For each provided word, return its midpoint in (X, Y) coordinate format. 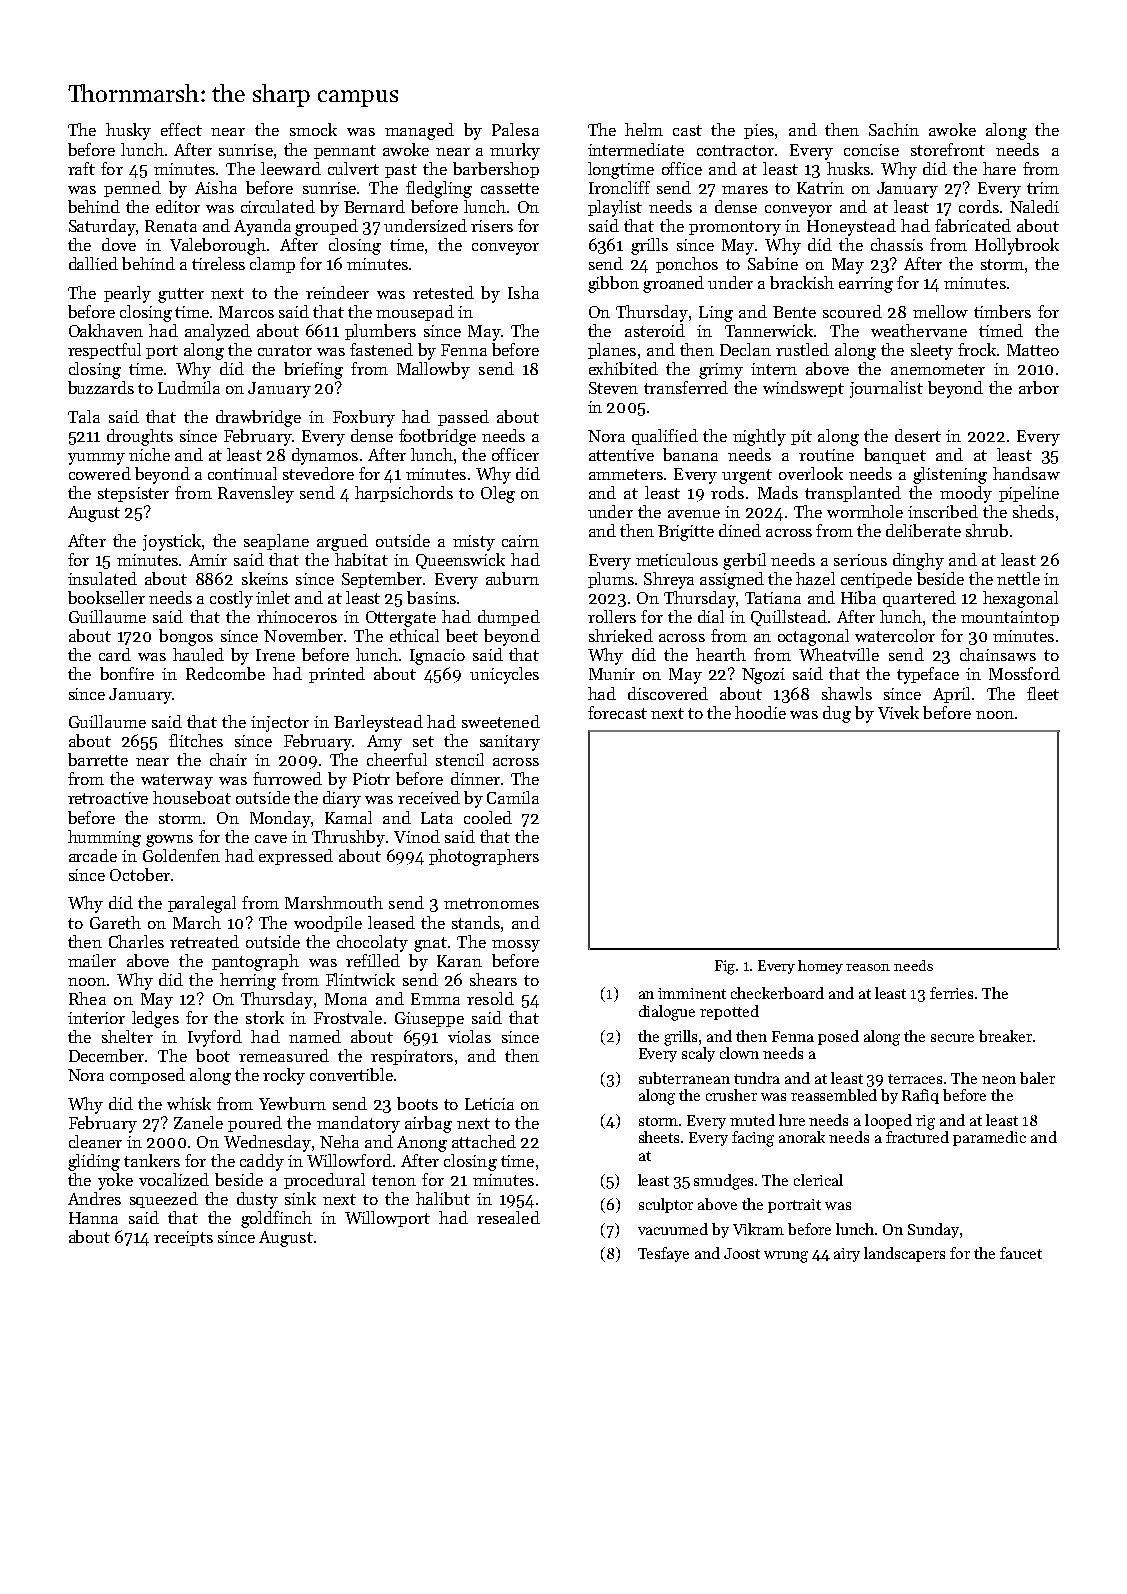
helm (644, 129)
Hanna (93, 1218)
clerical (818, 1180)
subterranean (684, 1078)
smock (313, 129)
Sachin (894, 129)
